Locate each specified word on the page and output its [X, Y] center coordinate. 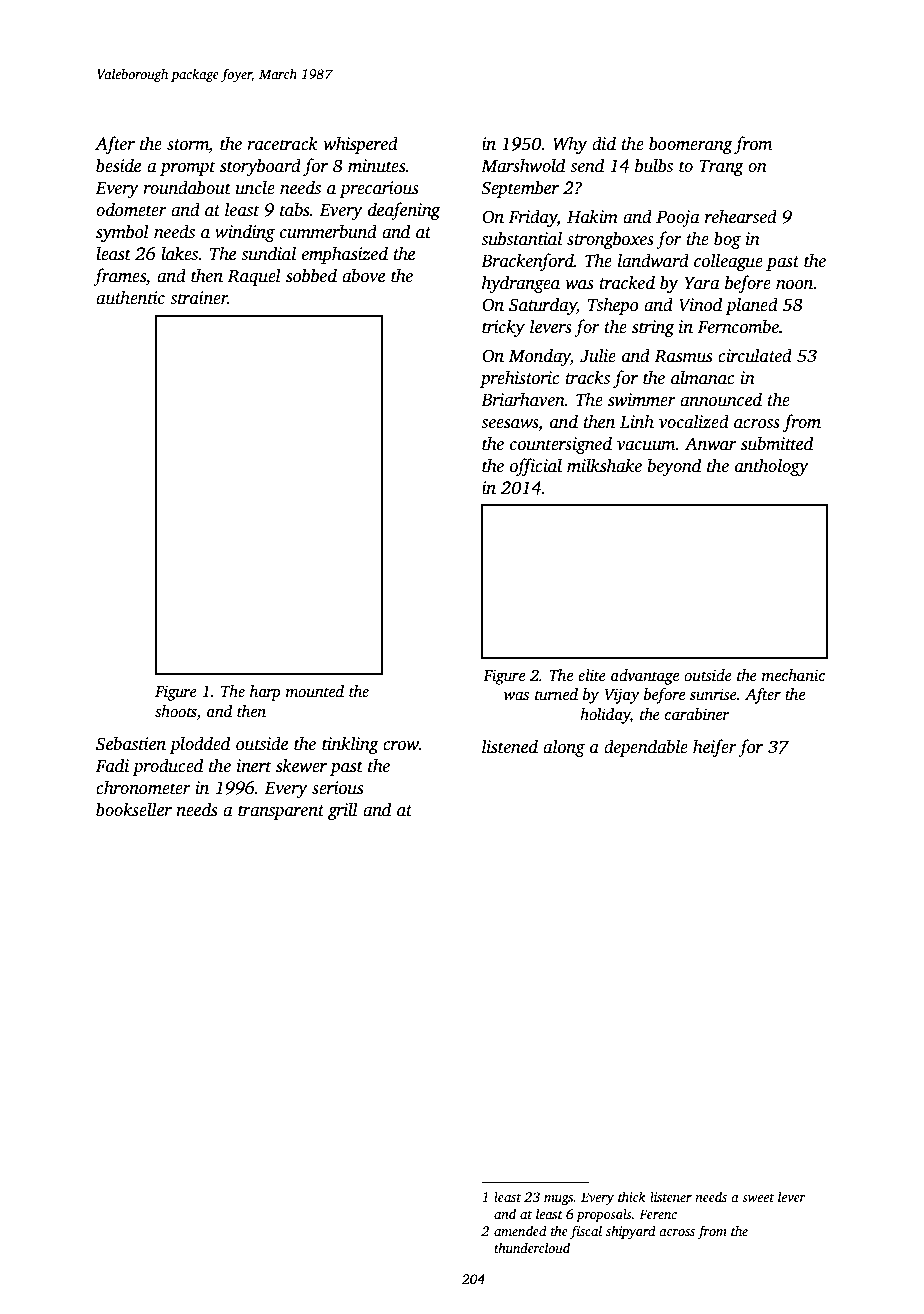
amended [520, 1230]
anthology [772, 467]
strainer [199, 298]
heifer [715, 748]
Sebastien [131, 743]
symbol [122, 233]
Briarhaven [523, 399]
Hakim [592, 216]
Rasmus [683, 356]
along [564, 748]
